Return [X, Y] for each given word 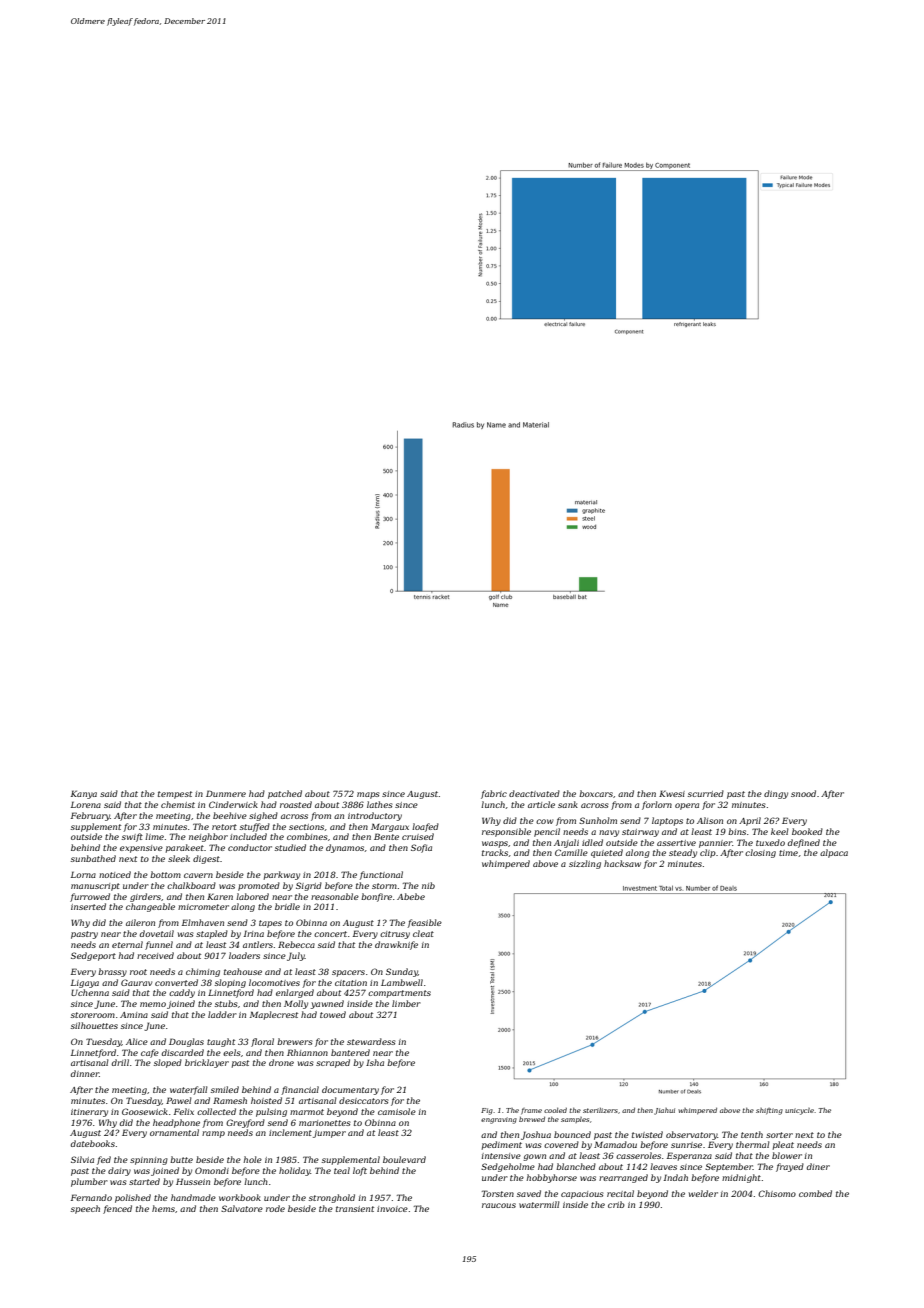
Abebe [411, 896]
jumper [329, 1134]
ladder [222, 1014]
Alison [710, 820]
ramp [213, 1134]
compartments [399, 994]
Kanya [84, 794]
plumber [89, 1182]
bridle [287, 906]
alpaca [834, 853]
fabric [494, 794]
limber [406, 1003]
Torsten [498, 1193]
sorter [779, 1135]
